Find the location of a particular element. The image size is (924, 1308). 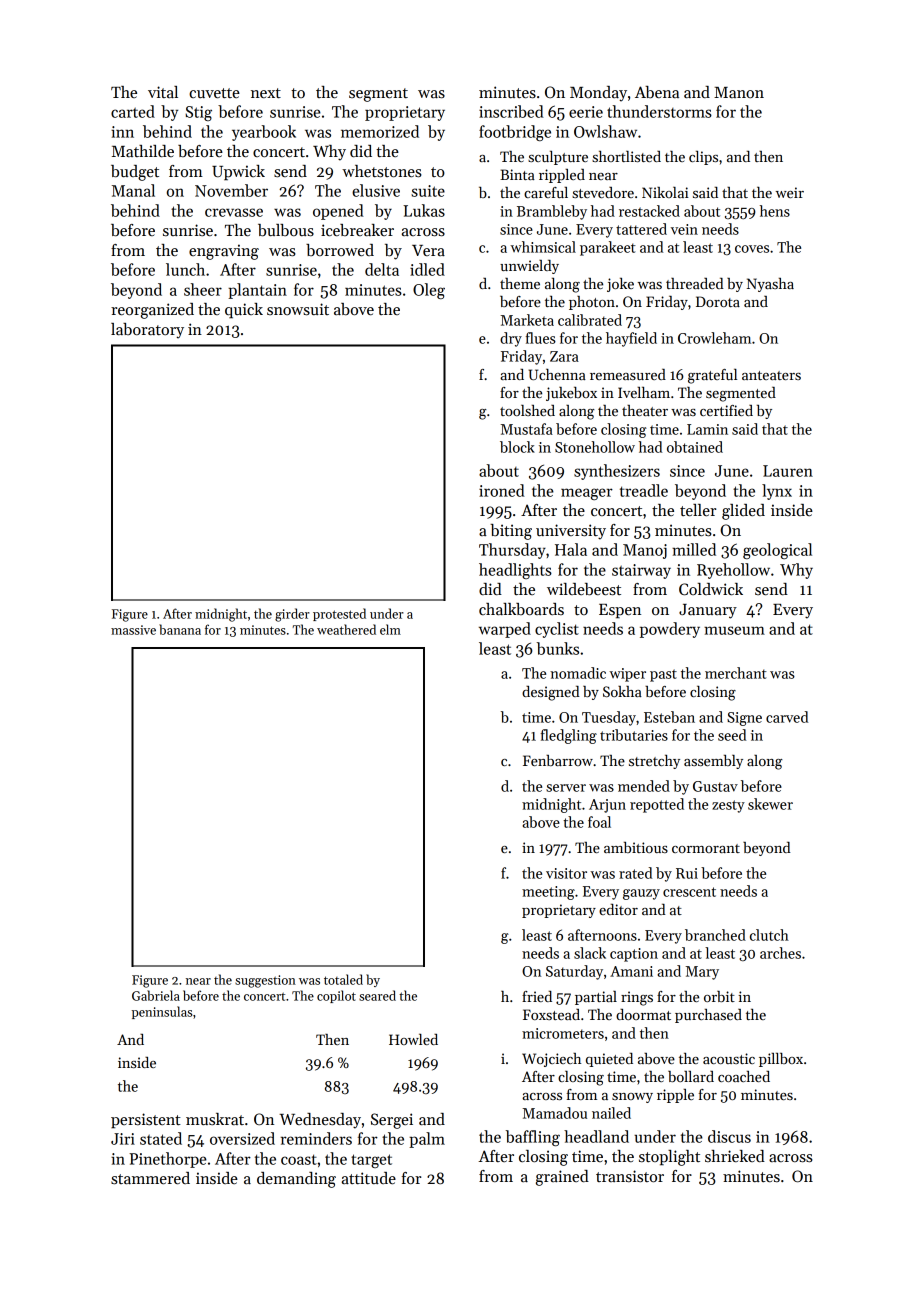

crescent is located at coordinates (689, 892).
